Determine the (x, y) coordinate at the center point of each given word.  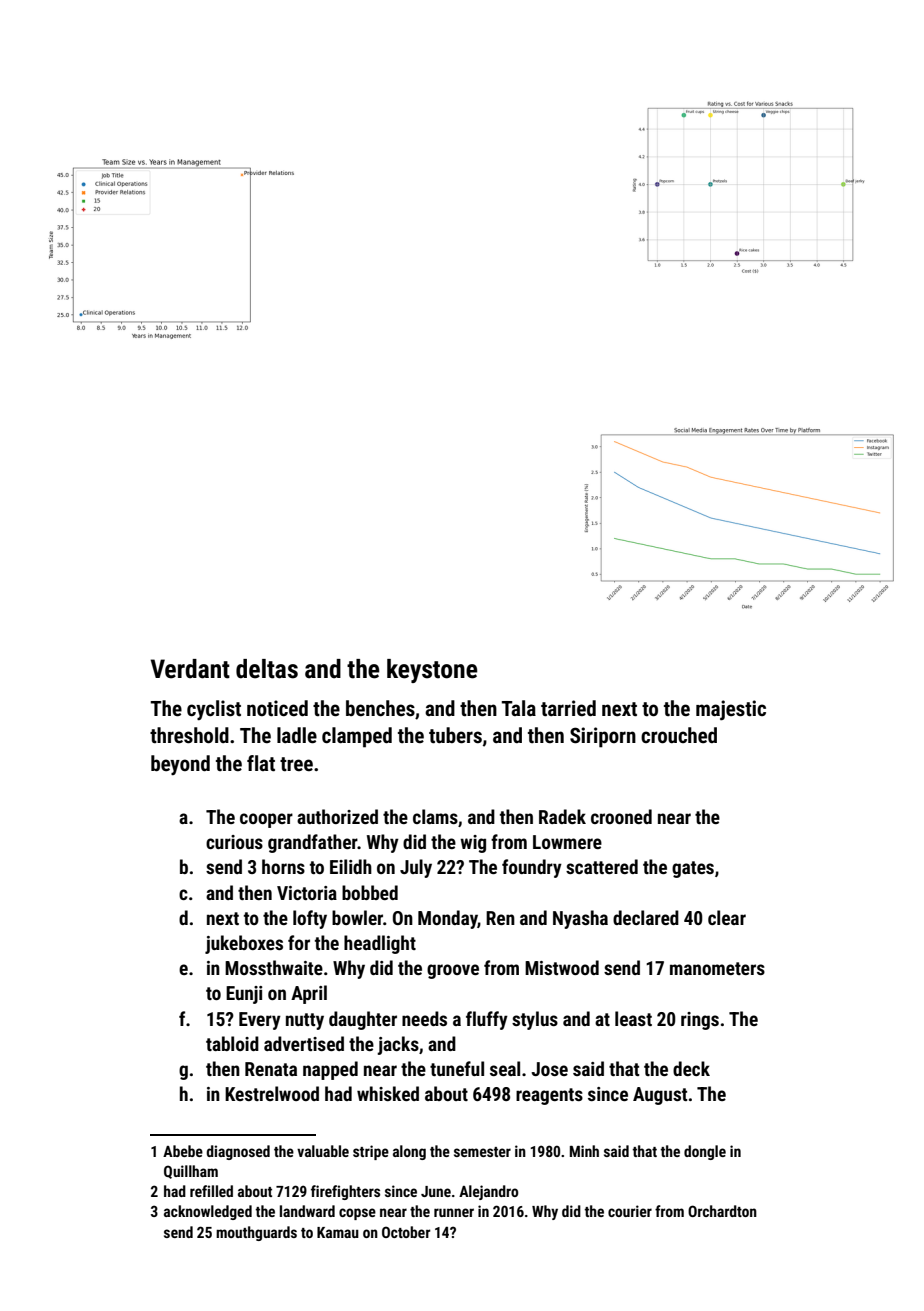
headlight (380, 944)
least (633, 1018)
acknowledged (208, 1212)
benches (380, 708)
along (409, 1152)
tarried (568, 708)
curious (234, 842)
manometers (717, 968)
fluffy (487, 1020)
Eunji (244, 995)
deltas (267, 669)
